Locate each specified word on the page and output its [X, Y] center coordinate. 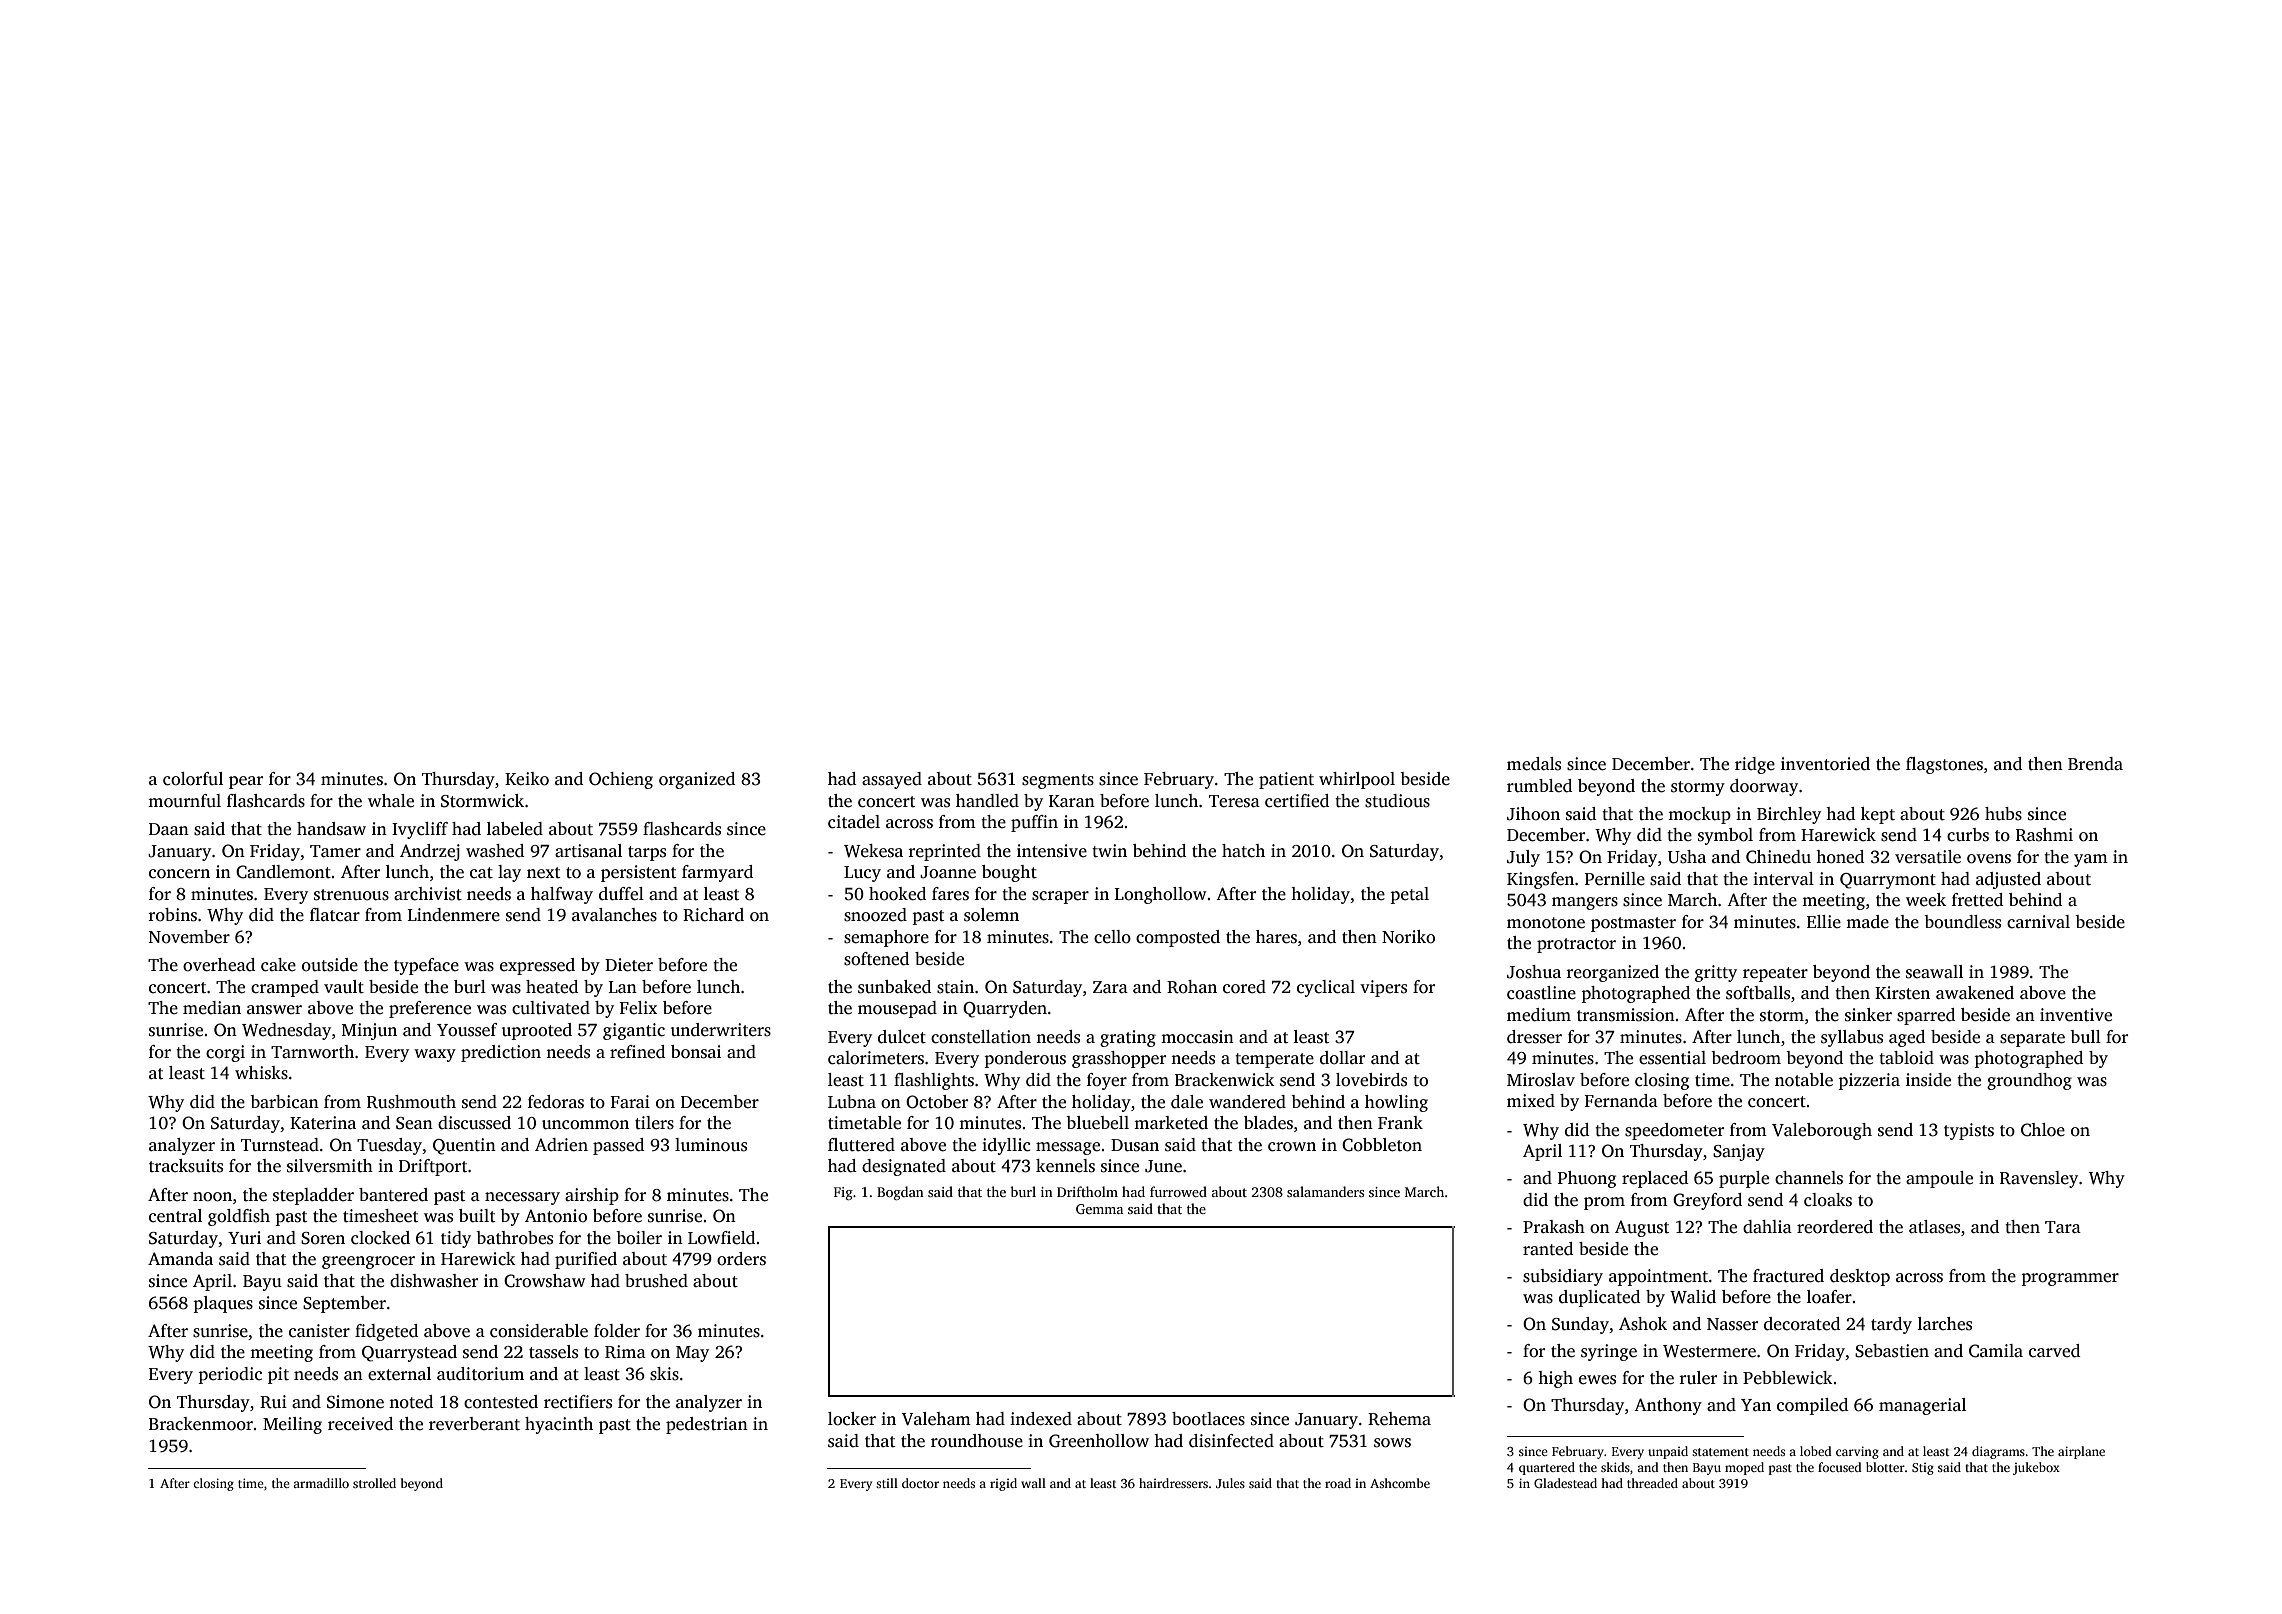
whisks [261, 1073]
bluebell [1097, 1123]
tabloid [1906, 1058]
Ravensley [2039, 1179]
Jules [1230, 1483]
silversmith [330, 1166]
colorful [193, 779]
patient [1286, 780]
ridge [1755, 765]
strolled [374, 1483]
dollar [1342, 1058]
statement [1720, 1452]
